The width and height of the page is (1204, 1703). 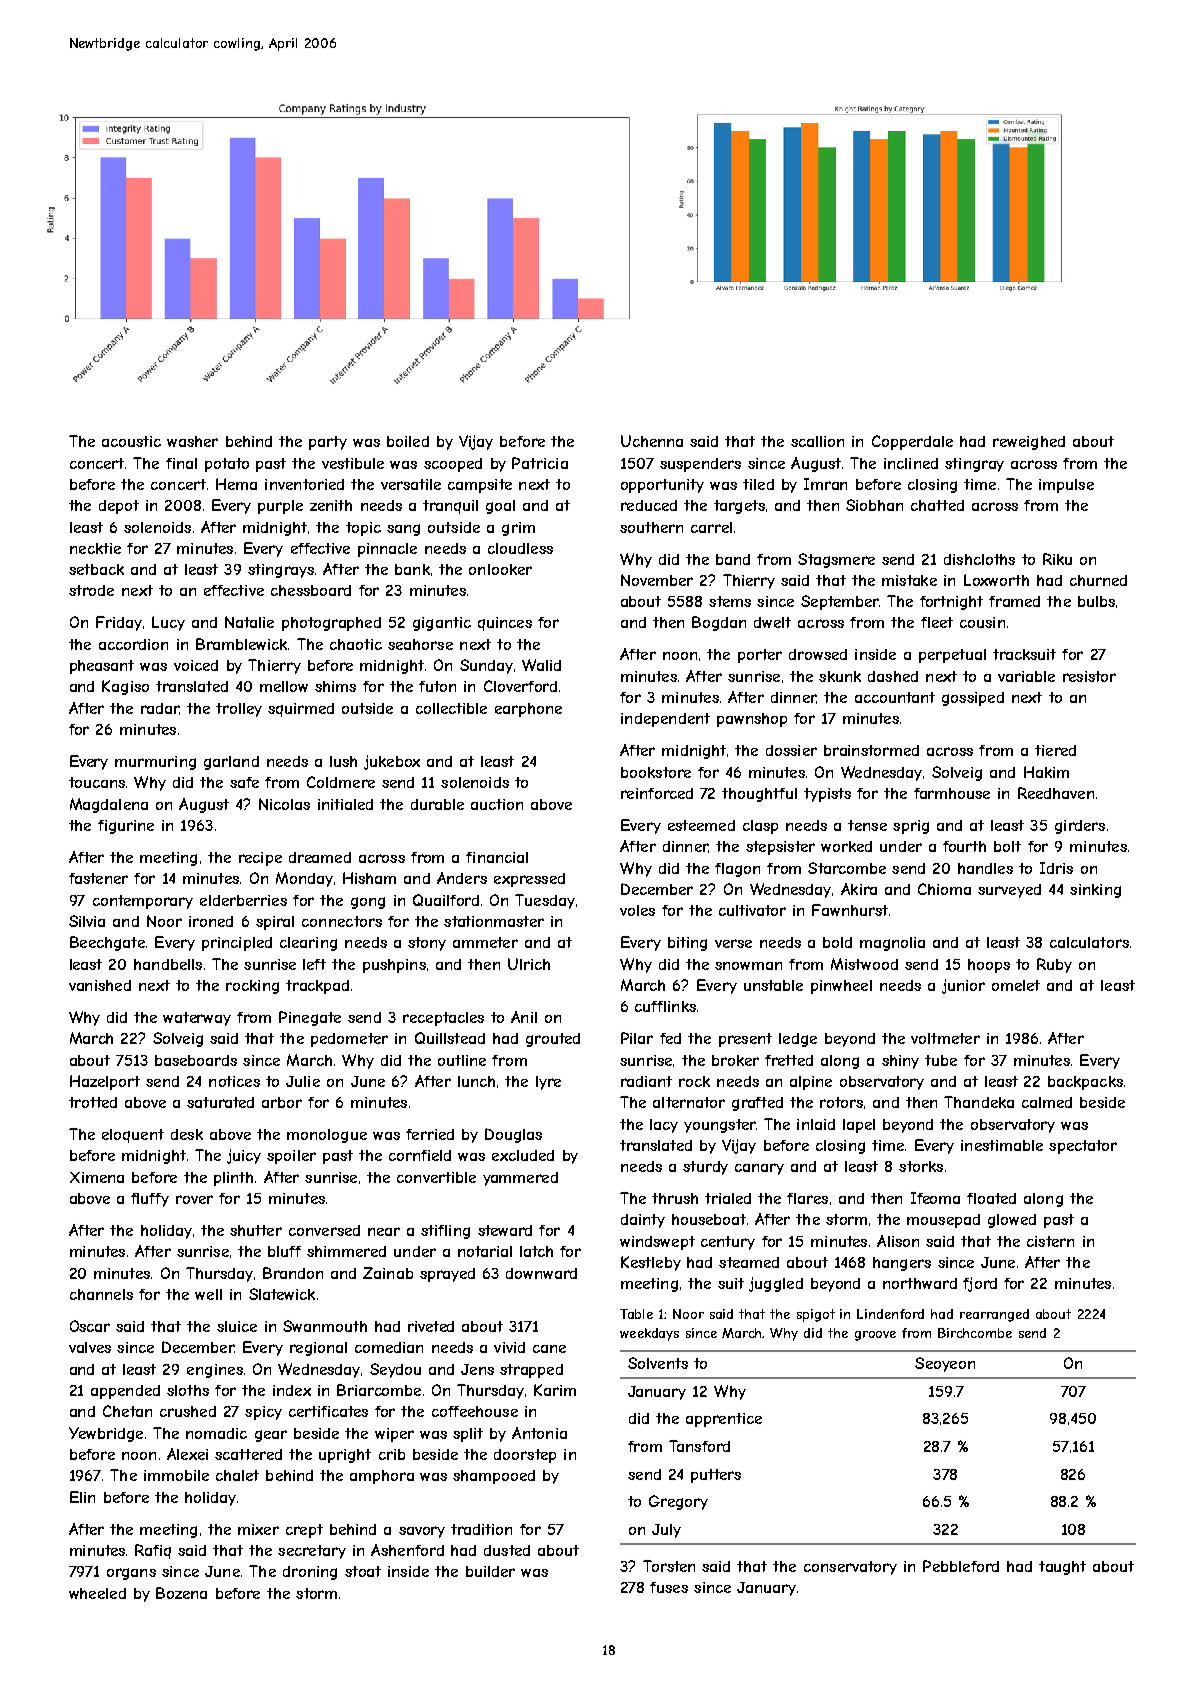 I want to click on Pebbleford, so click(x=961, y=1566).
